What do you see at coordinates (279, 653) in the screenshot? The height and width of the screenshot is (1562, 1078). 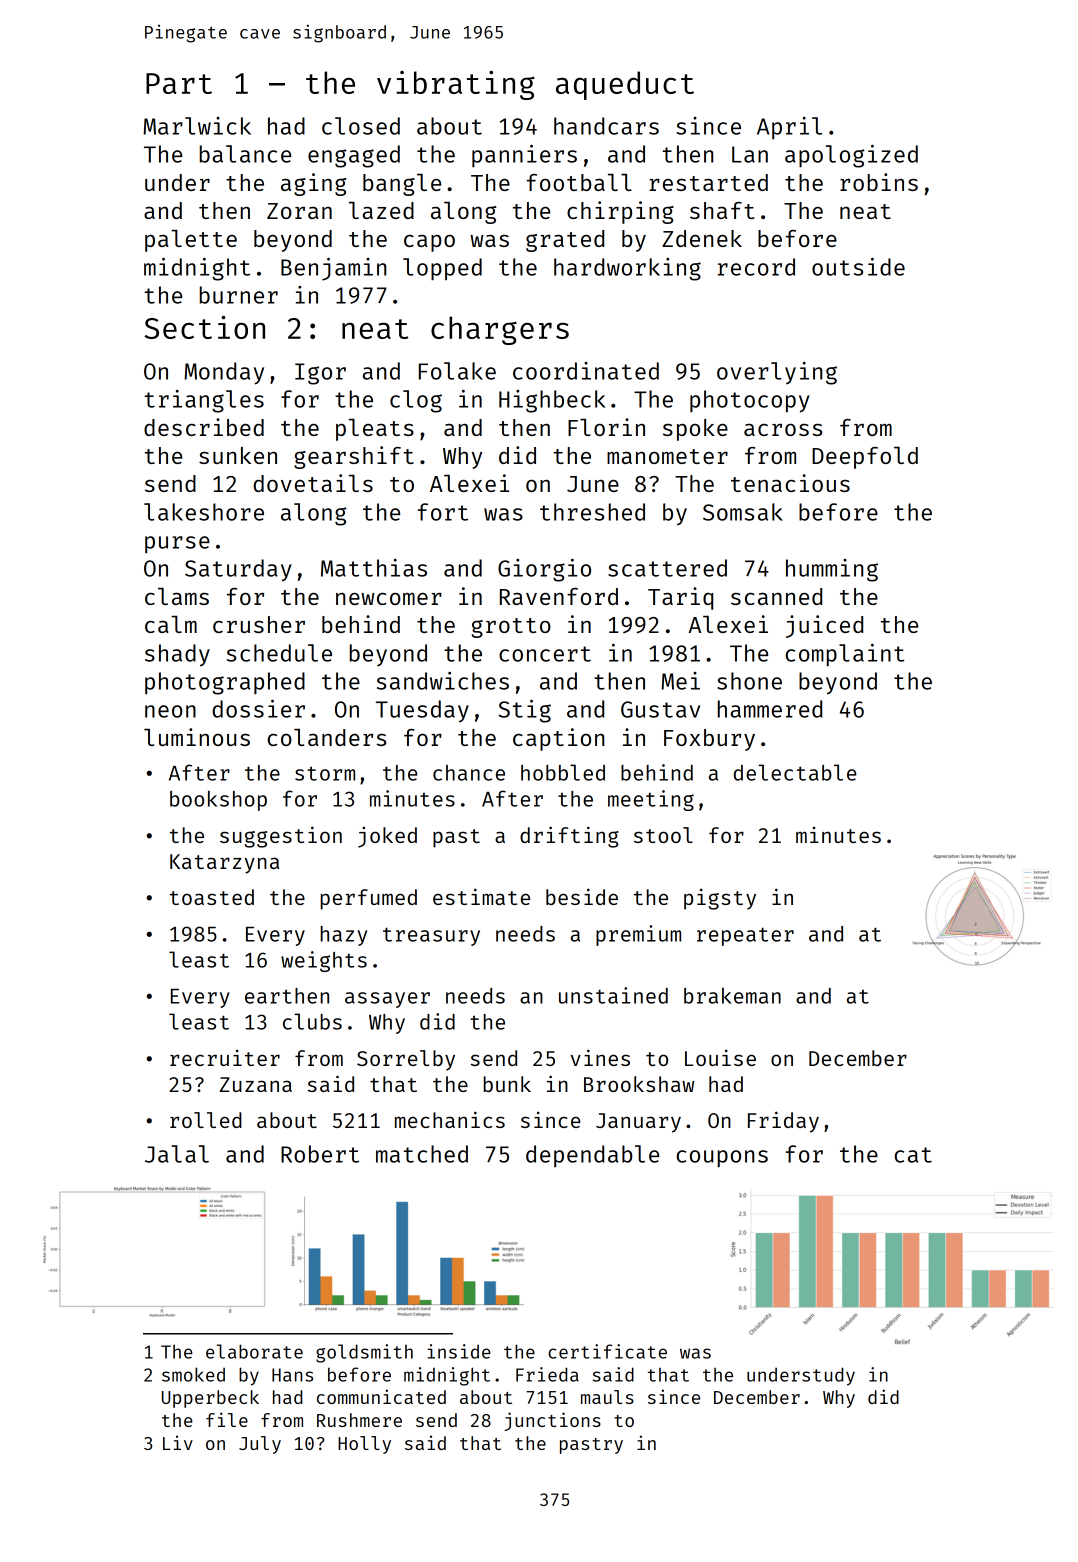 I see `schedule` at bounding box center [279, 653].
